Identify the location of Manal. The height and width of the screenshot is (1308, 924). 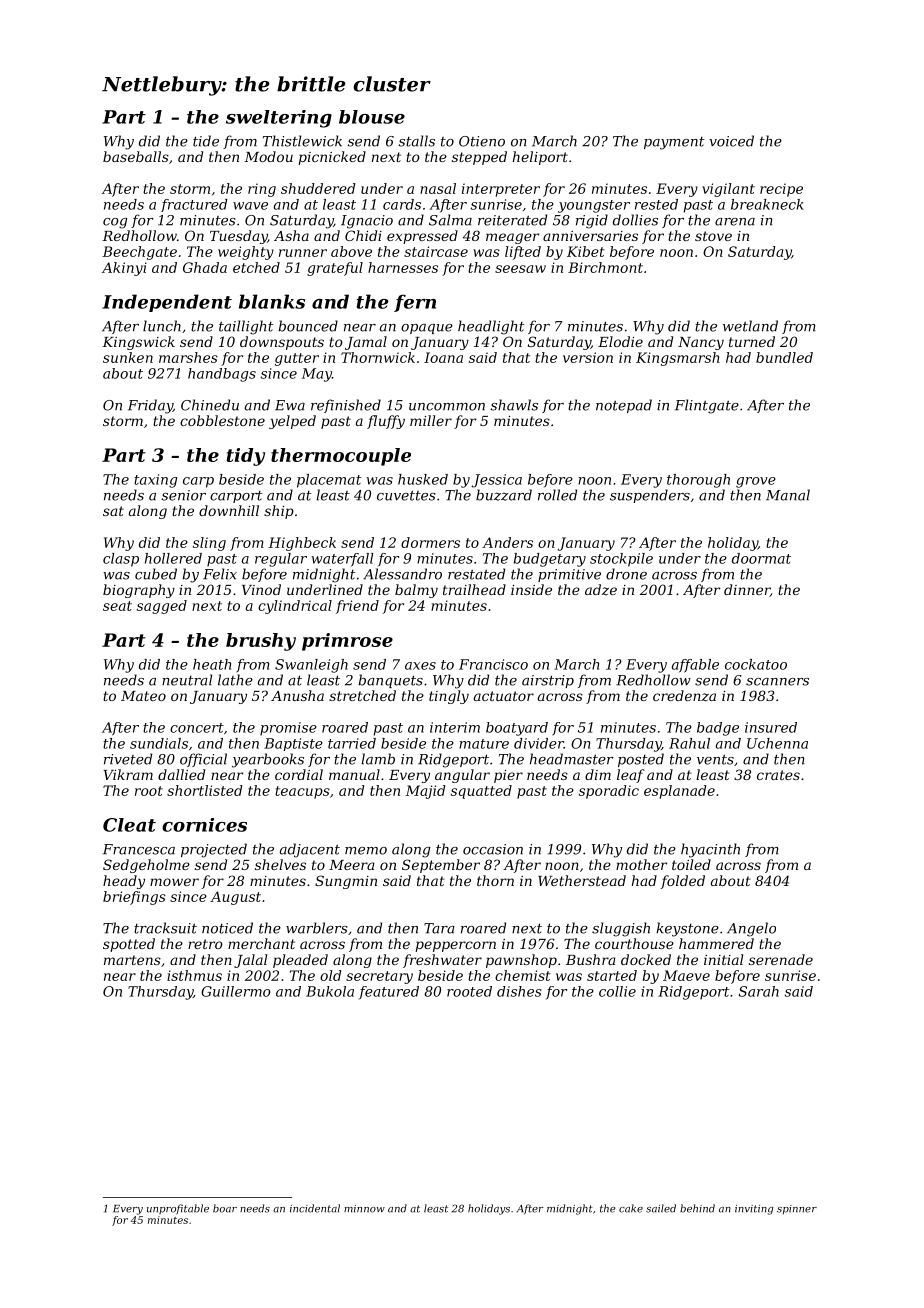
(788, 495).
